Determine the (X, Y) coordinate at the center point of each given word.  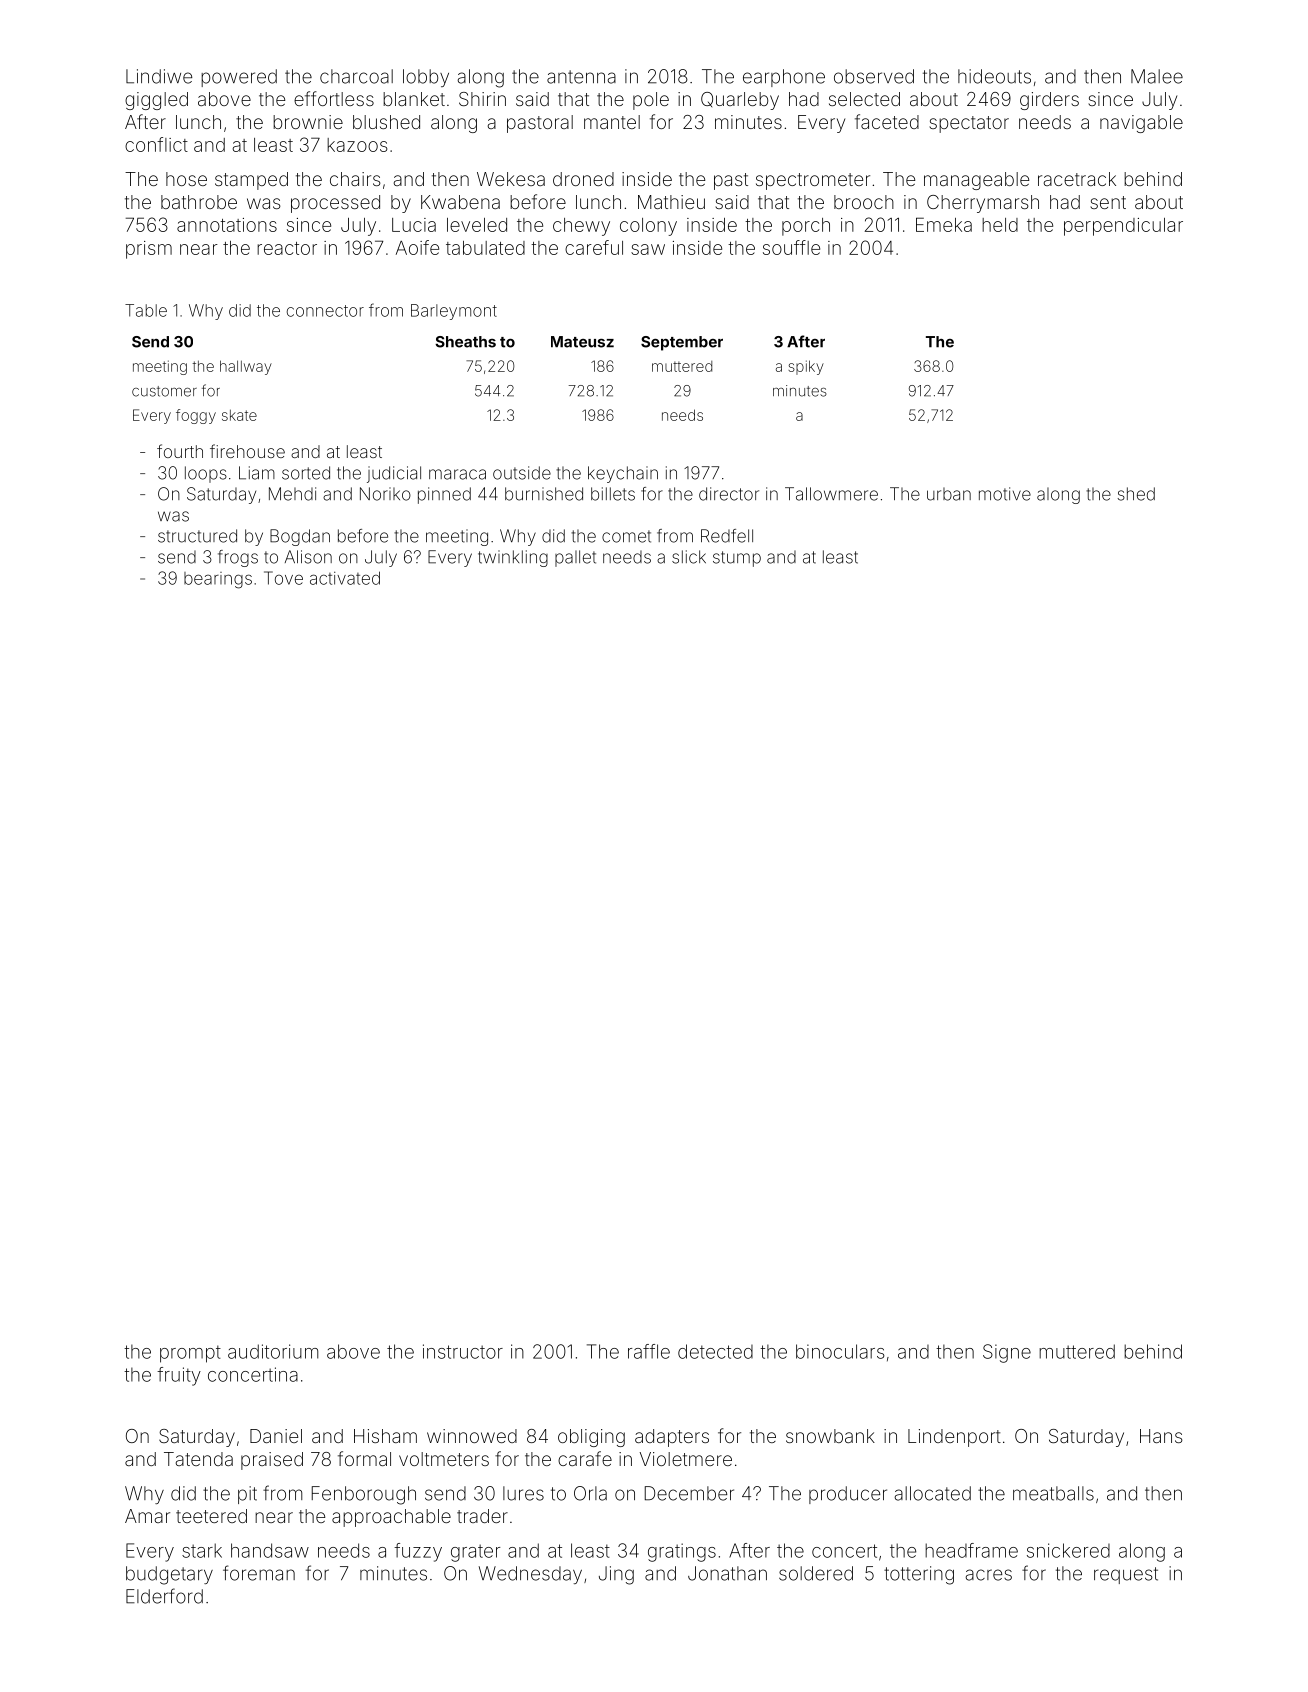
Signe (1007, 1353)
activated (345, 578)
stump (737, 559)
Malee (1157, 76)
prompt (190, 1354)
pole (651, 101)
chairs (355, 179)
